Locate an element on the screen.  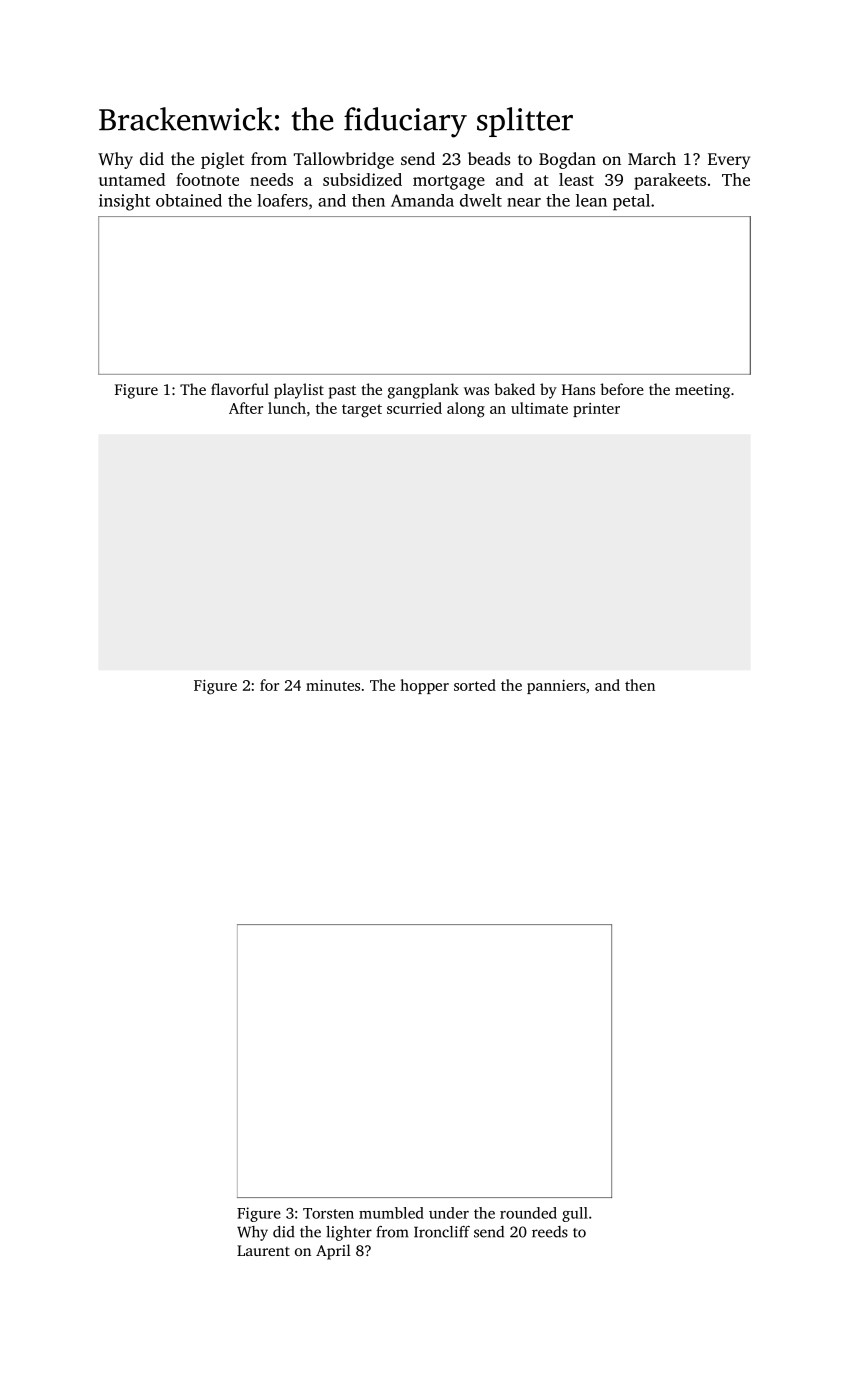
minutes is located at coordinates (333, 685).
